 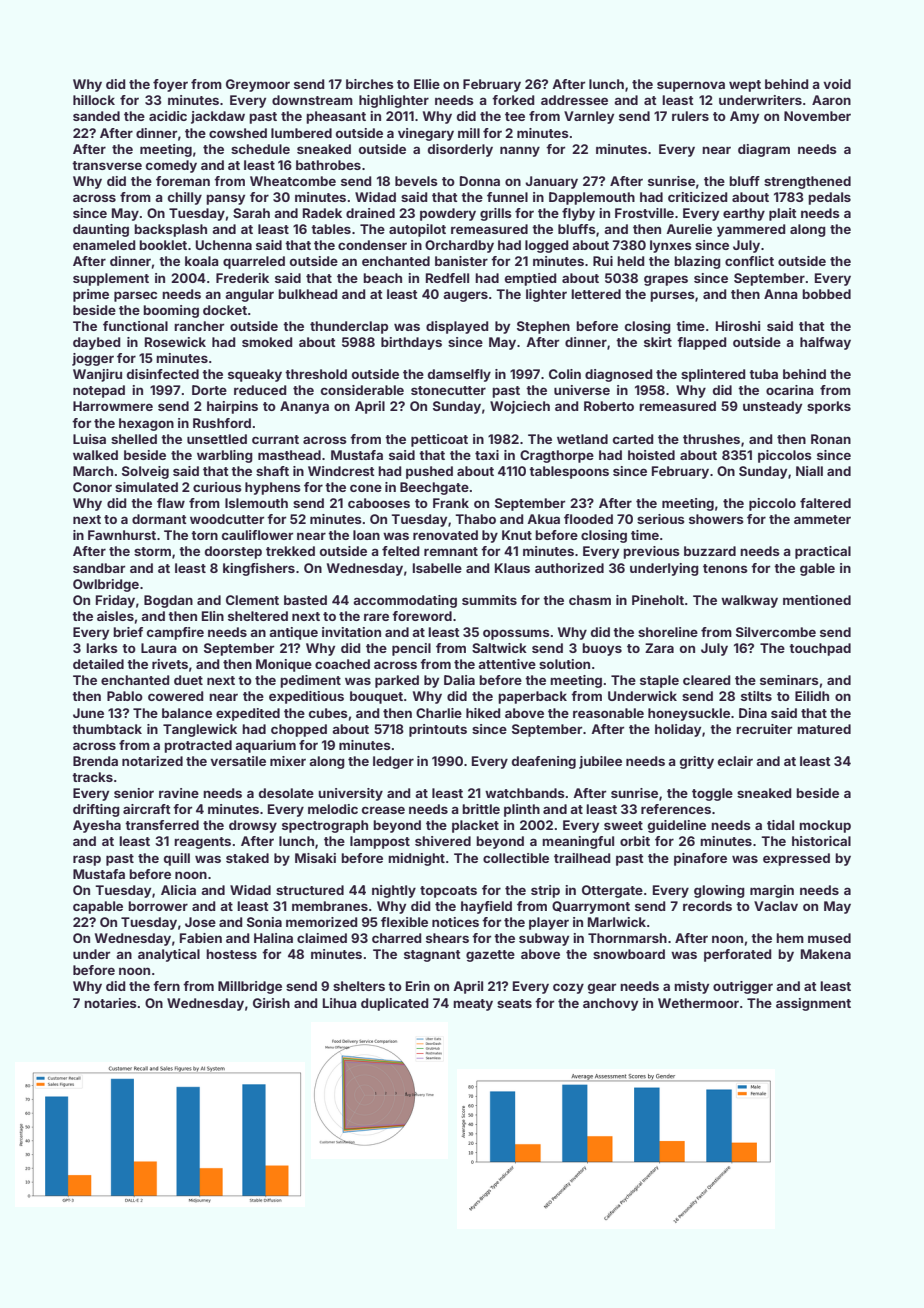 What do you see at coordinates (826, 294) in the screenshot?
I see `bobbed` at bounding box center [826, 294].
